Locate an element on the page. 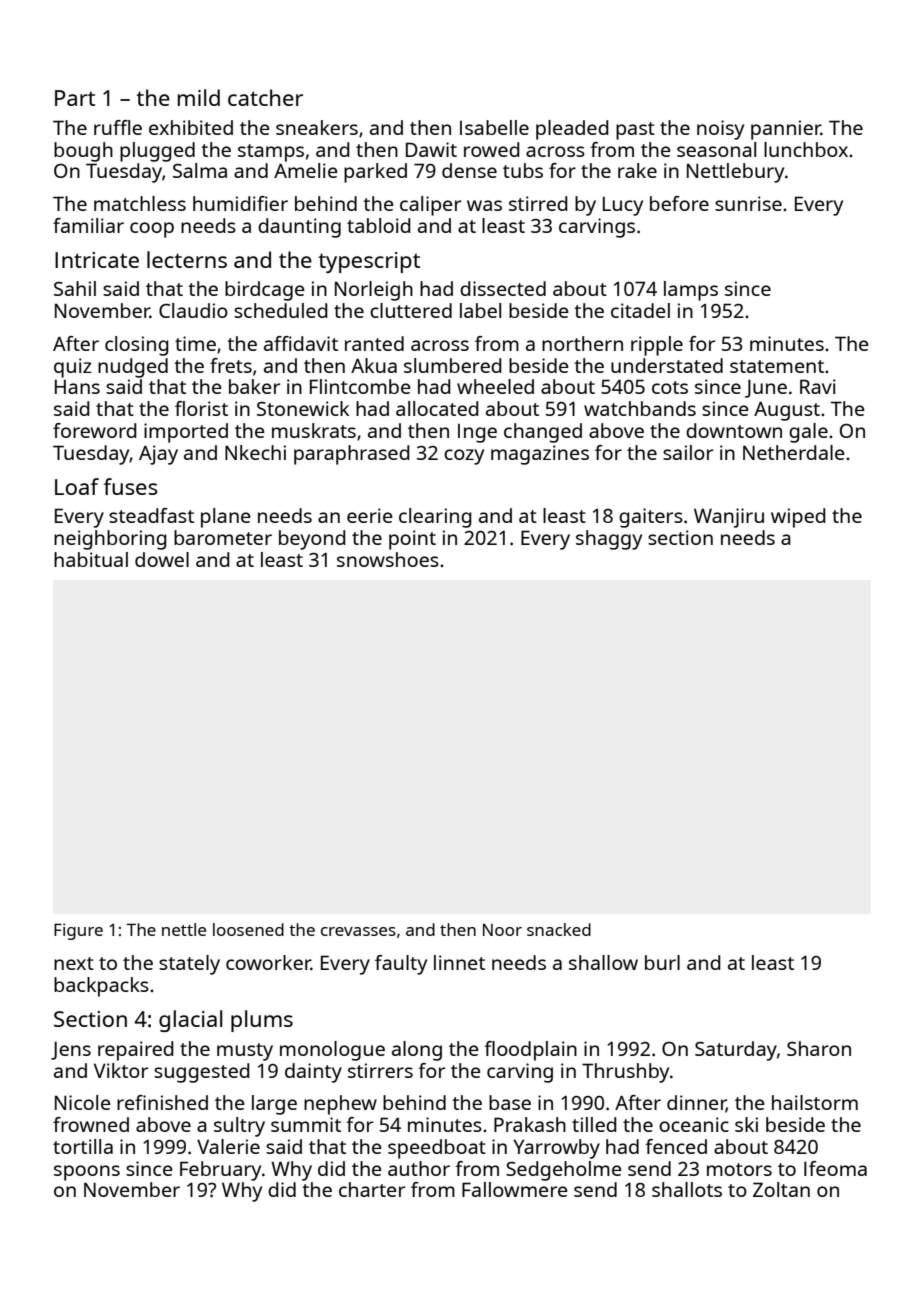 This document has width=924, height=1308. birdcage is located at coordinates (265, 291).
